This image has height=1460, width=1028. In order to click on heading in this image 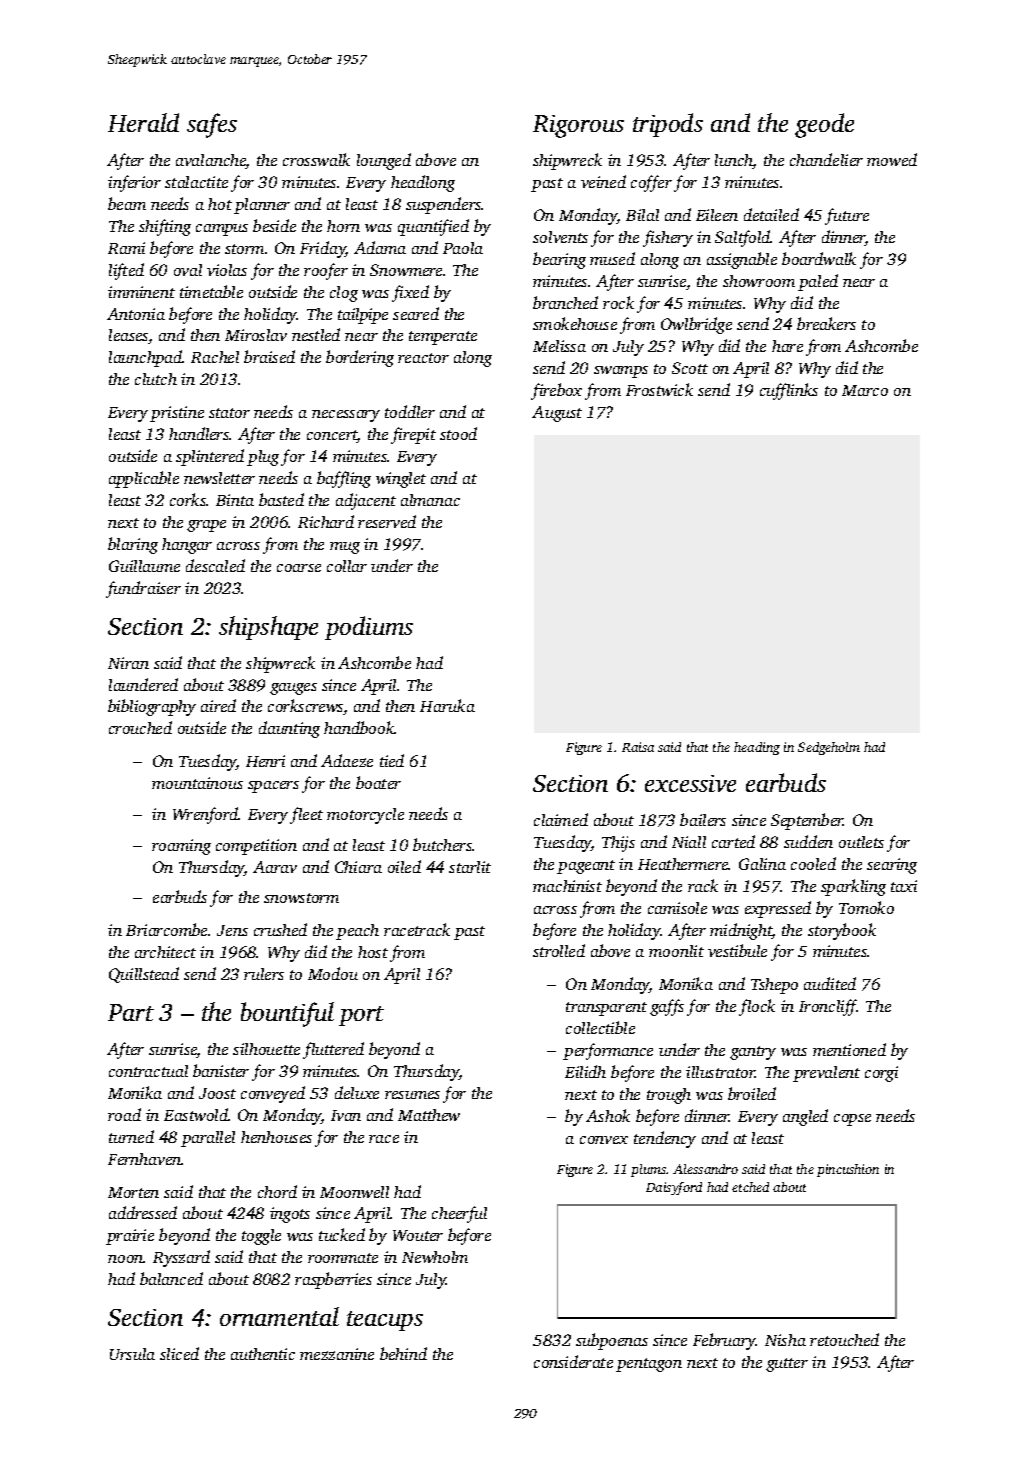, I will do `click(757, 748)`.
